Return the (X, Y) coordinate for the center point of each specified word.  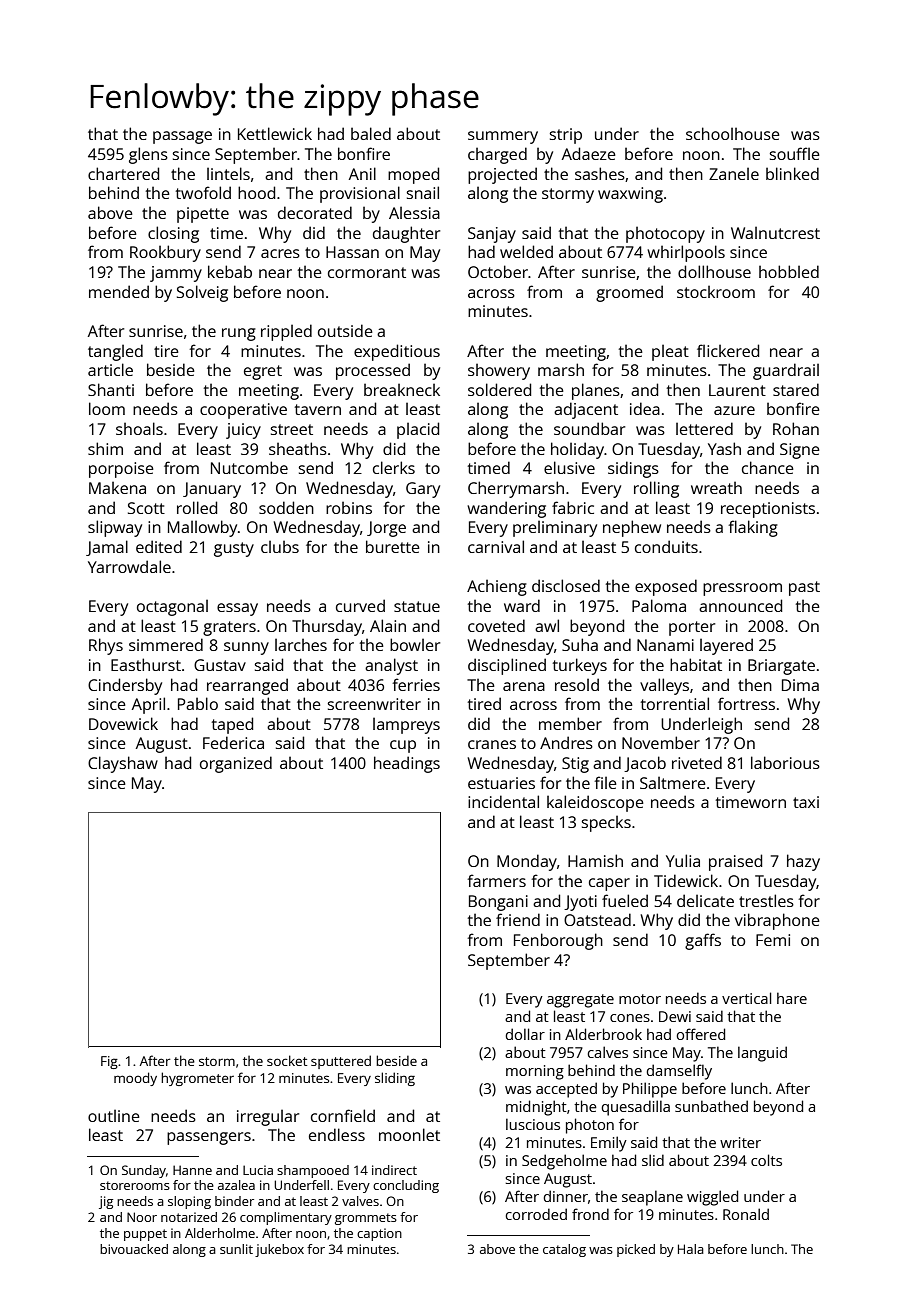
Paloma (659, 605)
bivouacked (134, 1249)
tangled (115, 352)
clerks (394, 467)
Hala (691, 1249)
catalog (564, 1250)
